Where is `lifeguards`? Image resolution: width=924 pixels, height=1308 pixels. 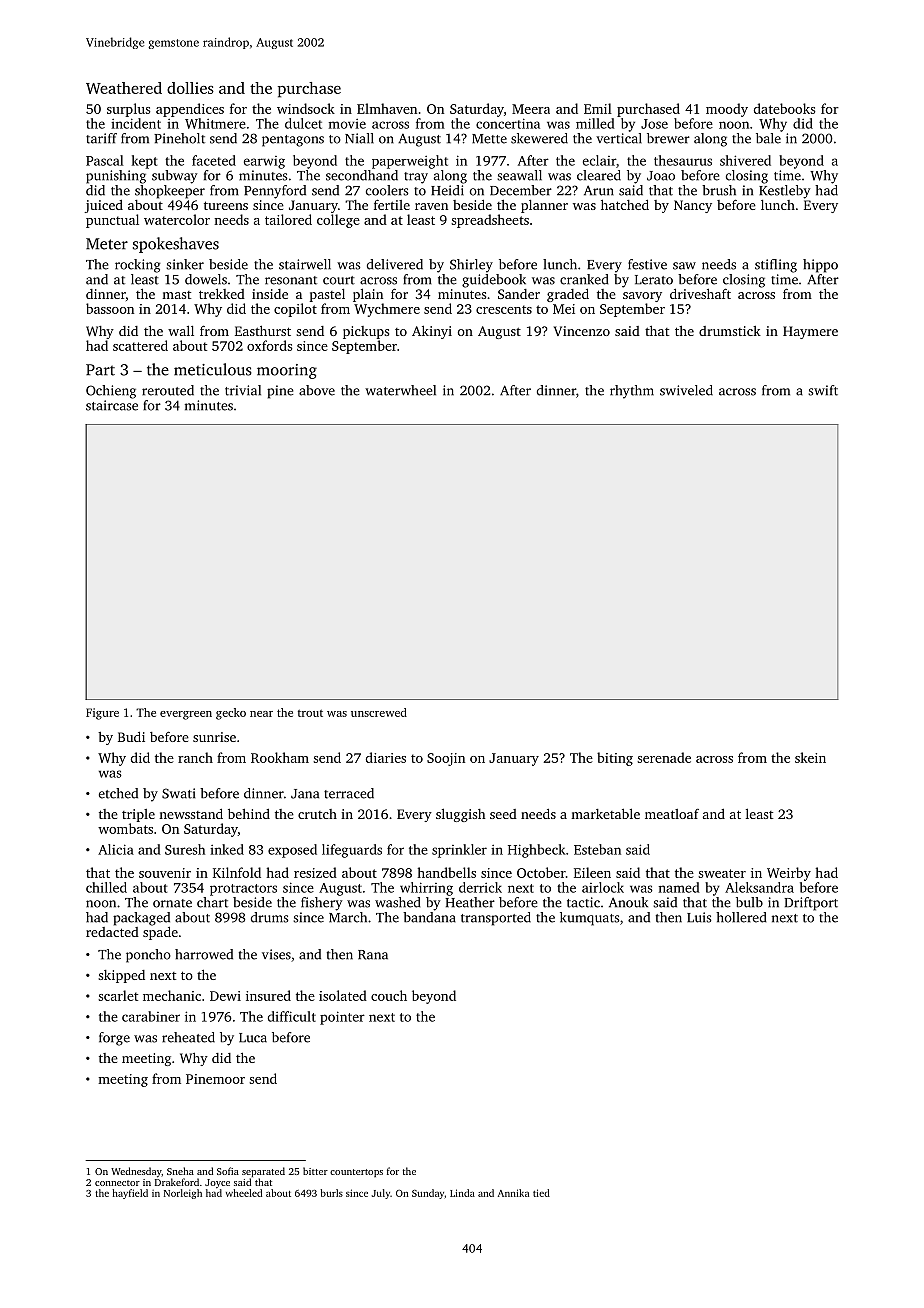 lifeguards is located at coordinates (352, 851).
